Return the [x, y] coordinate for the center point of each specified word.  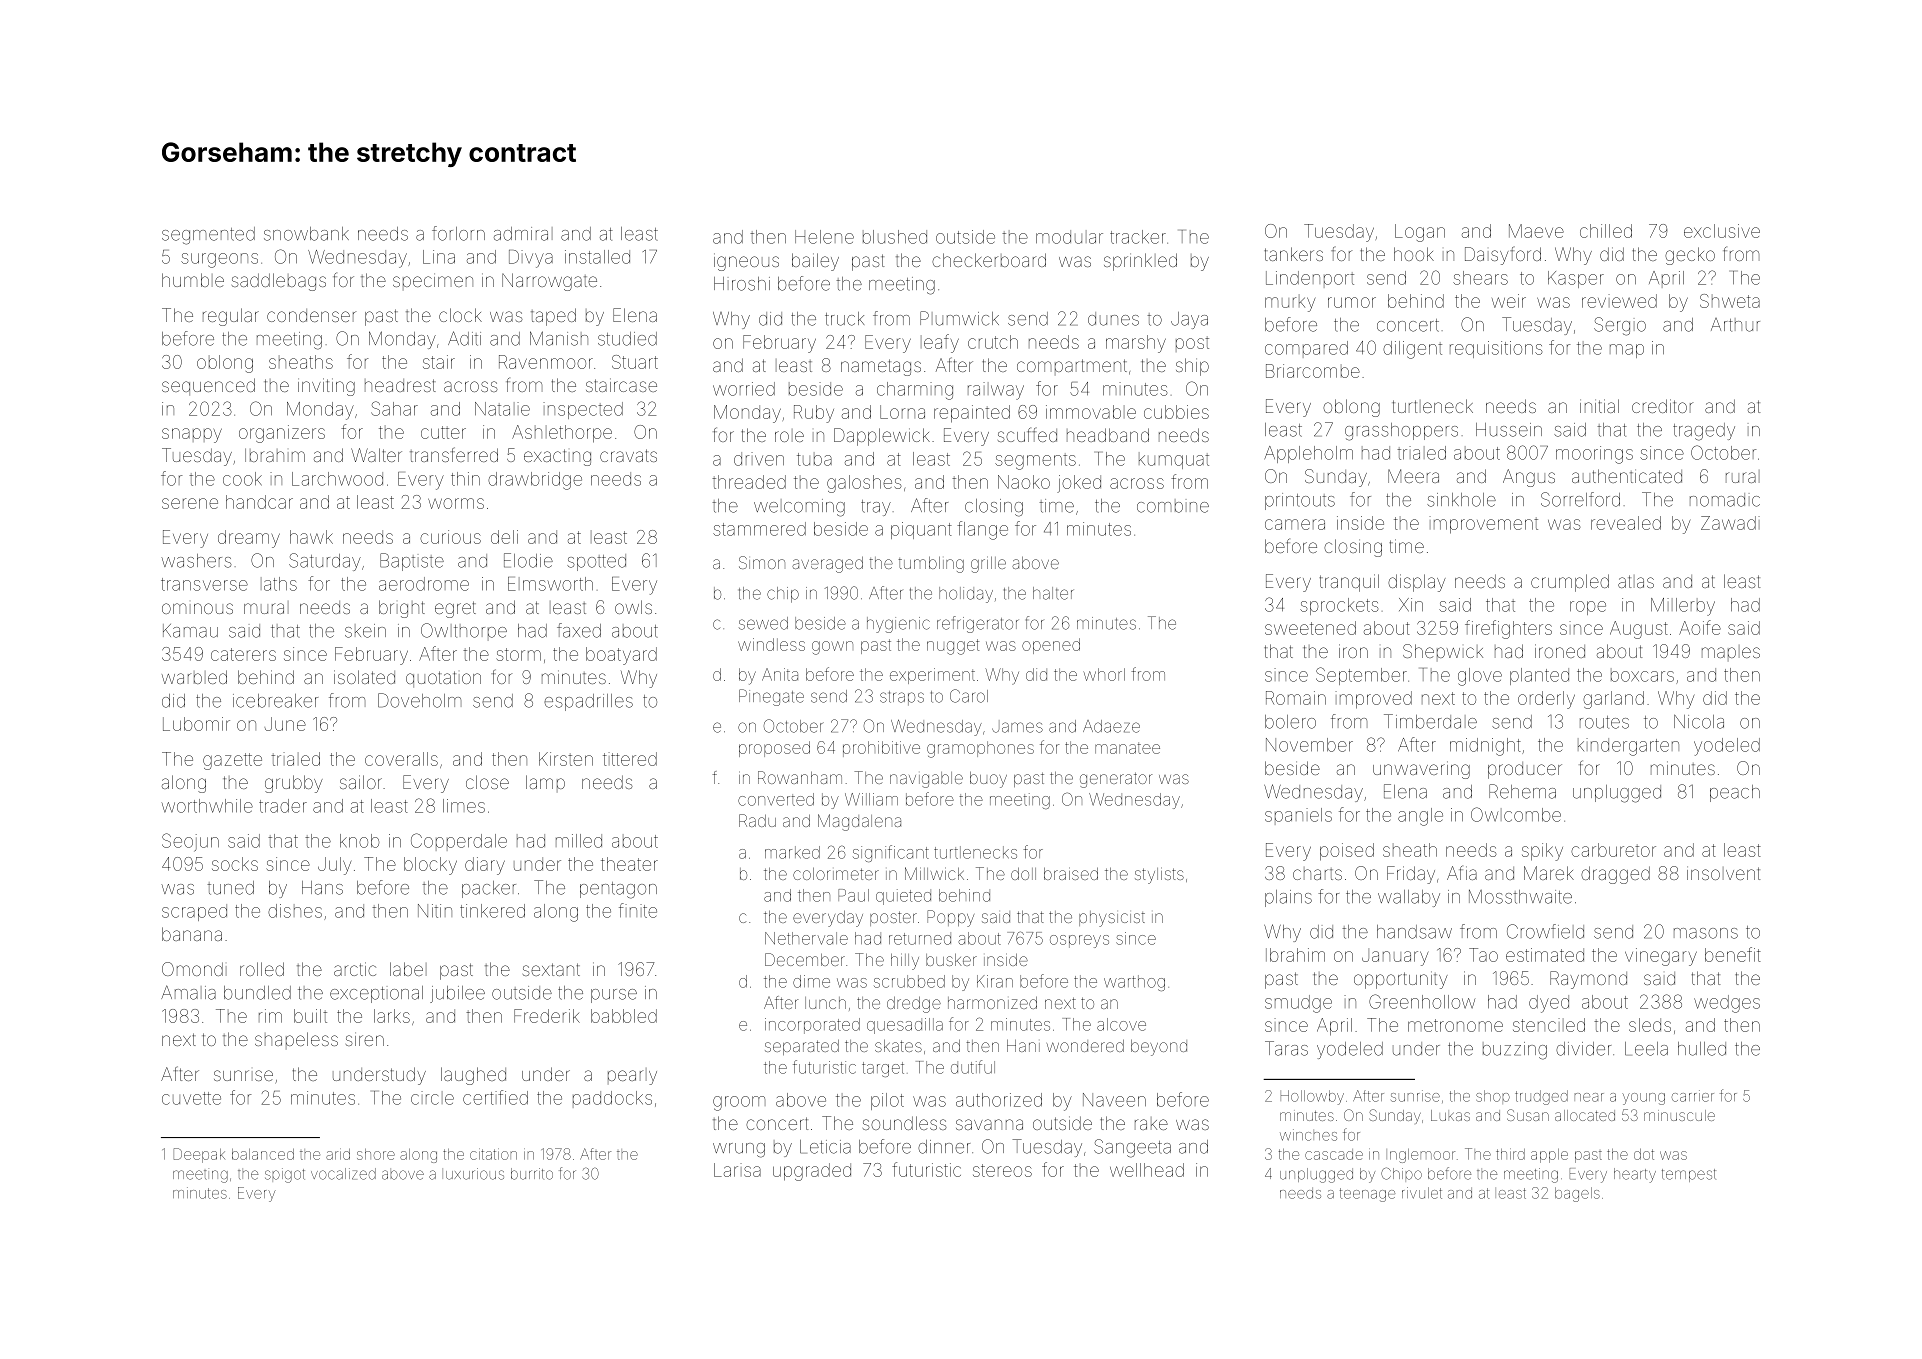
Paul [853, 895]
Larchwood [337, 479]
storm [518, 654]
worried [744, 389]
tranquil [1349, 583]
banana [192, 934]
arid [338, 1154]
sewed [763, 623]
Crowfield [1545, 931]
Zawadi [1730, 523]
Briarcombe [1313, 371]
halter [1053, 593]
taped [553, 317]
